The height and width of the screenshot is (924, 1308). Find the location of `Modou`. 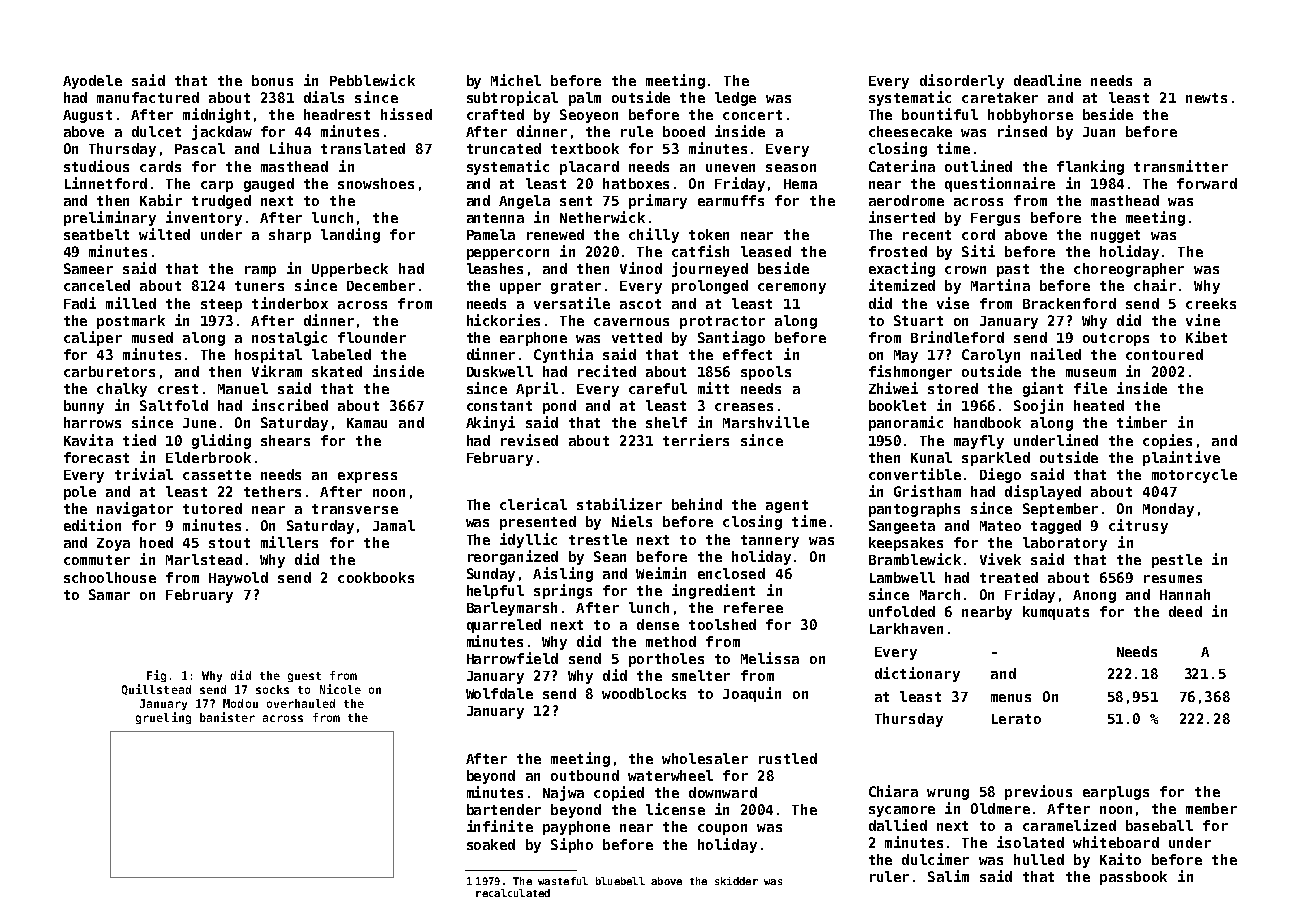

Modou is located at coordinates (240, 703).
